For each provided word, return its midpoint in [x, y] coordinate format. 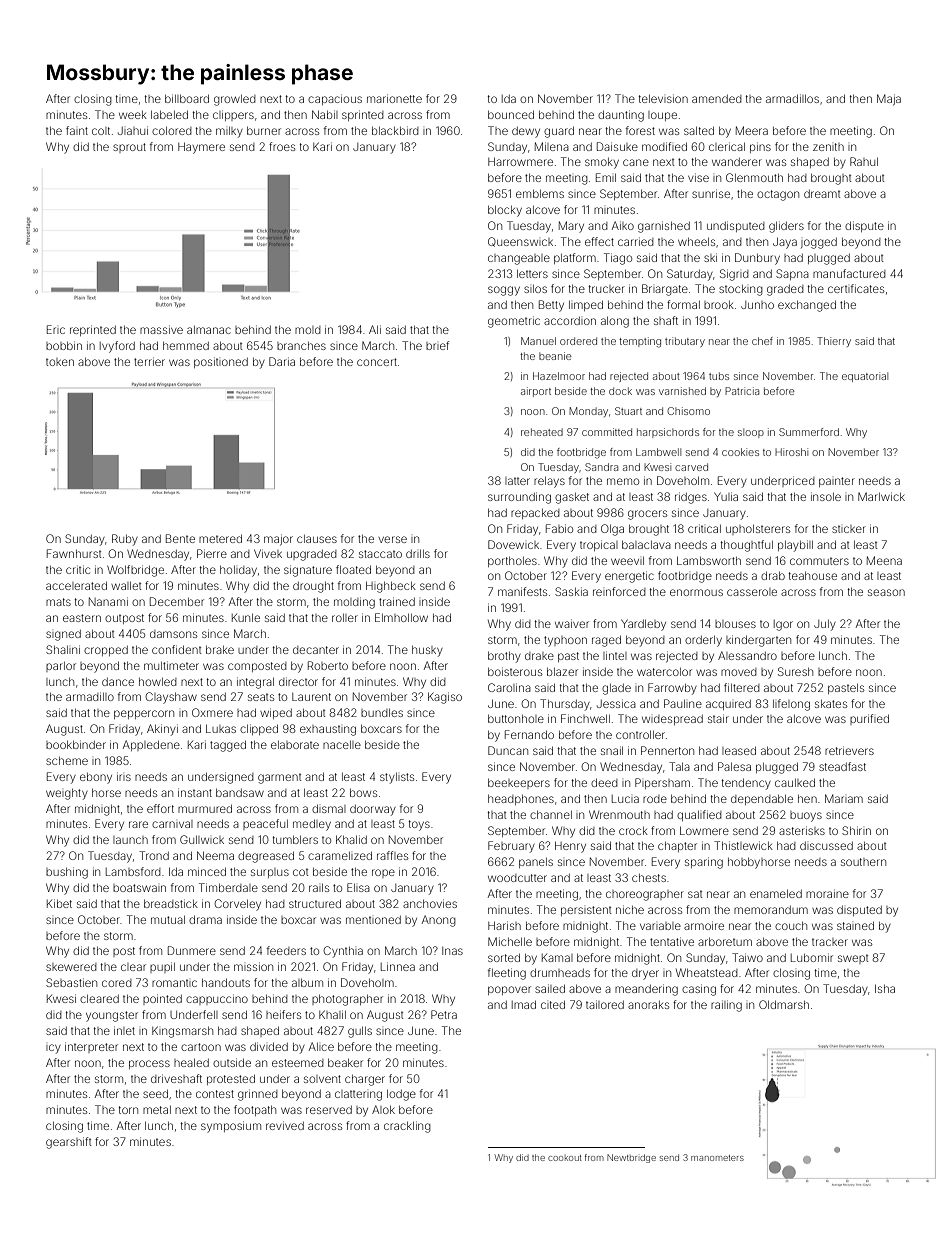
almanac [209, 330]
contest [215, 1094]
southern [863, 862]
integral [255, 683]
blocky [505, 211]
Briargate [665, 290]
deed [604, 783]
